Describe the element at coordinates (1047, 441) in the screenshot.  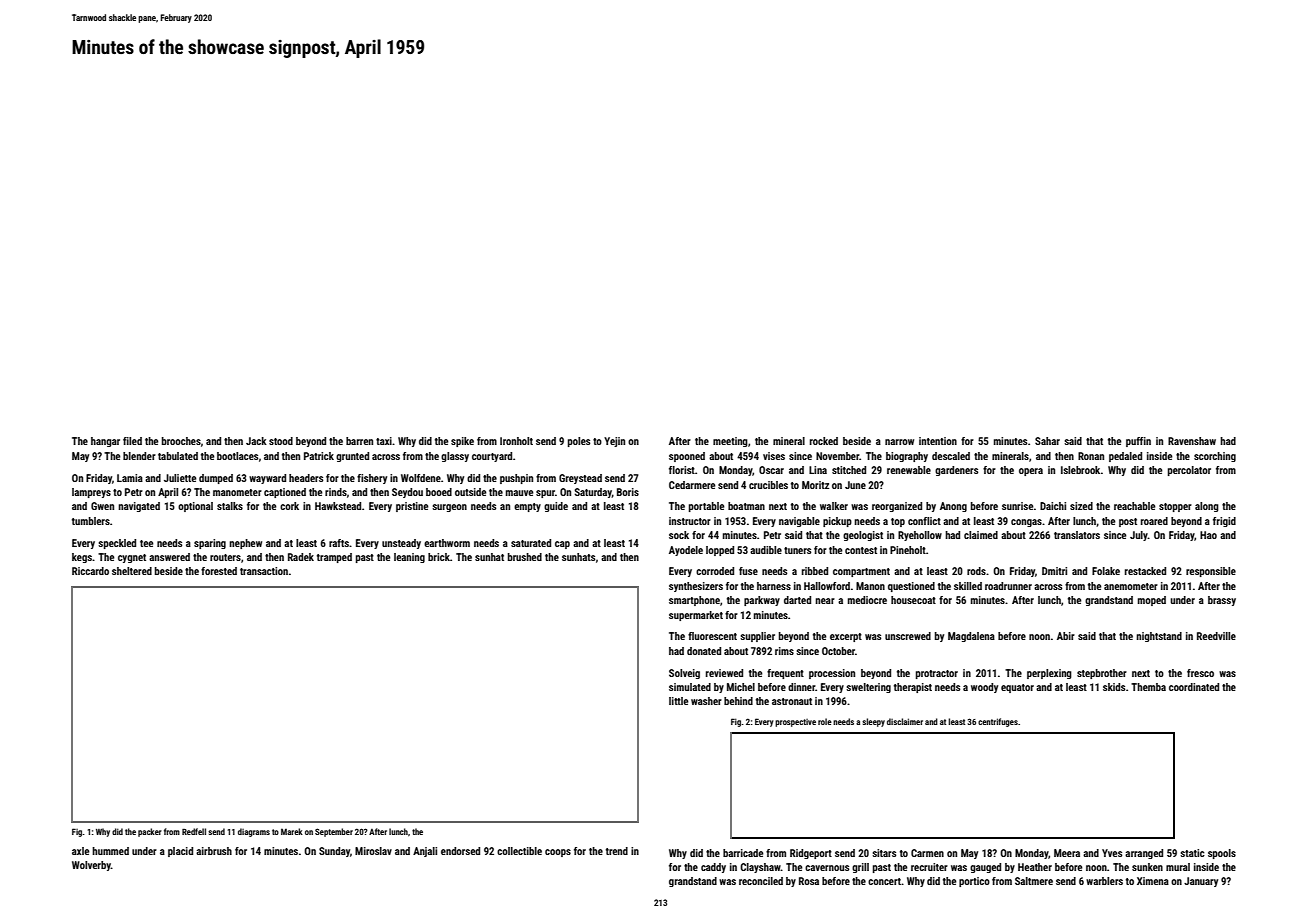
I see `Sahar` at that location.
